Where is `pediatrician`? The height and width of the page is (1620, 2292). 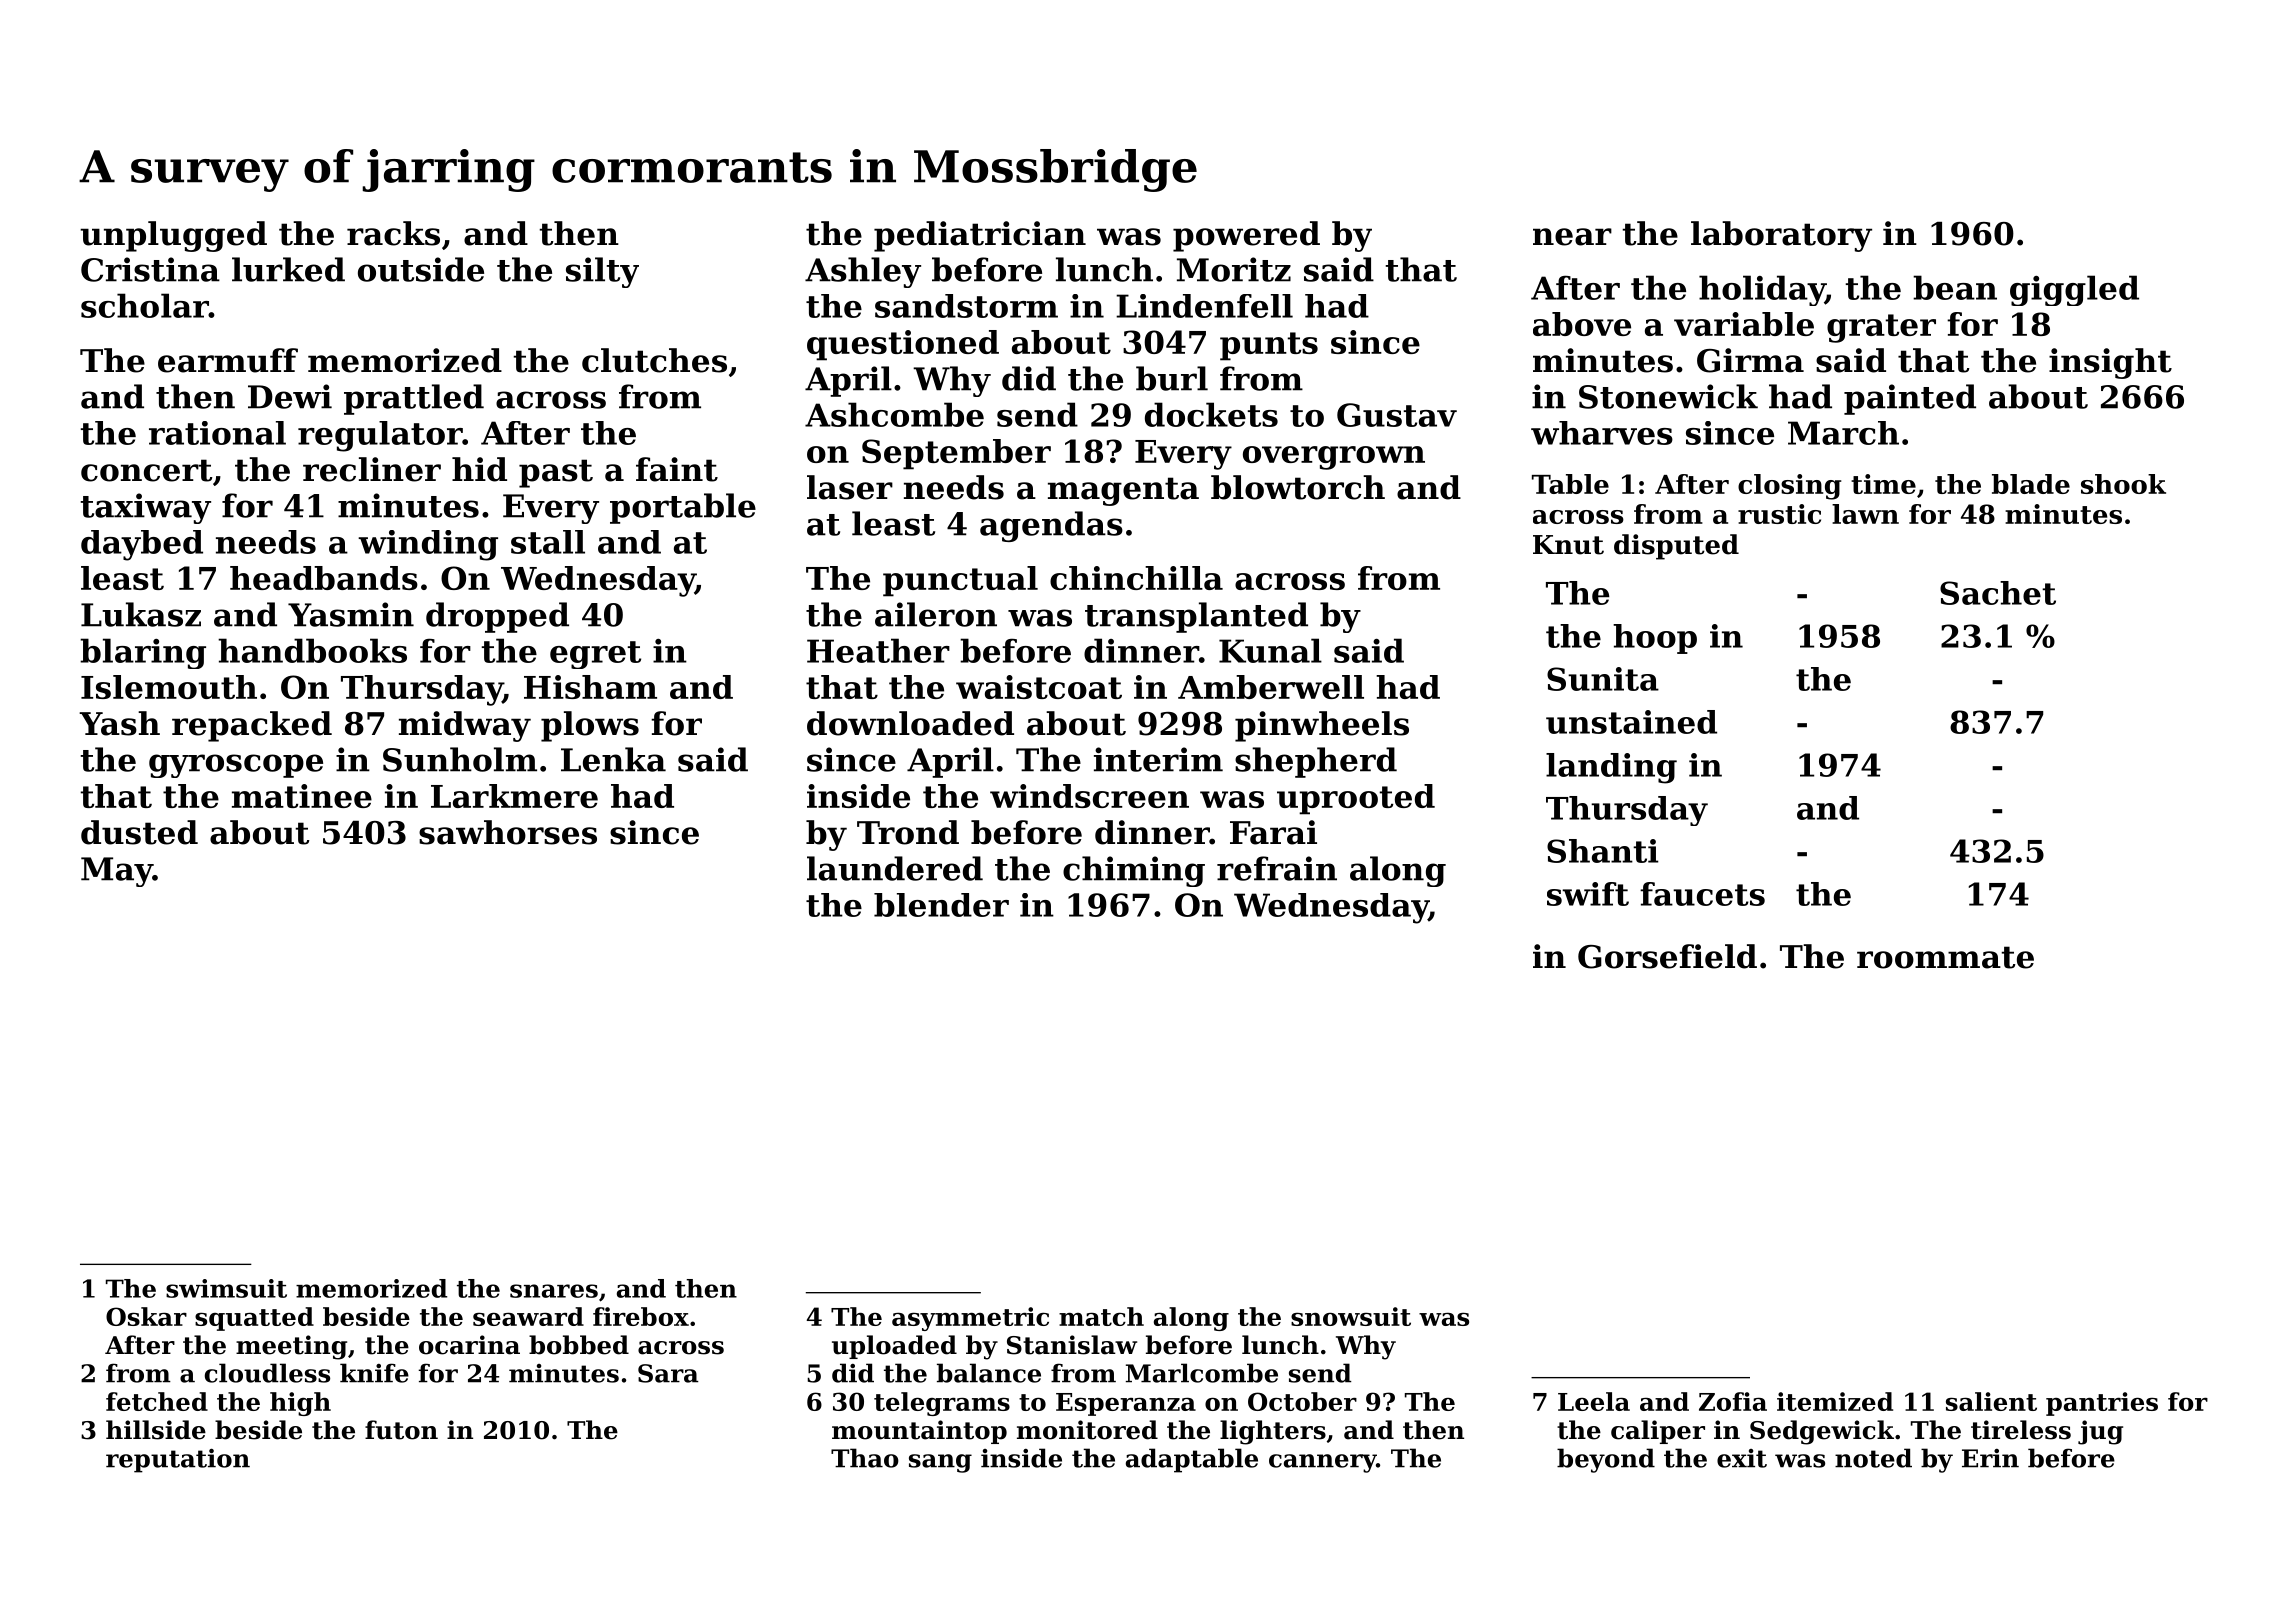
pediatrician is located at coordinates (980, 236).
